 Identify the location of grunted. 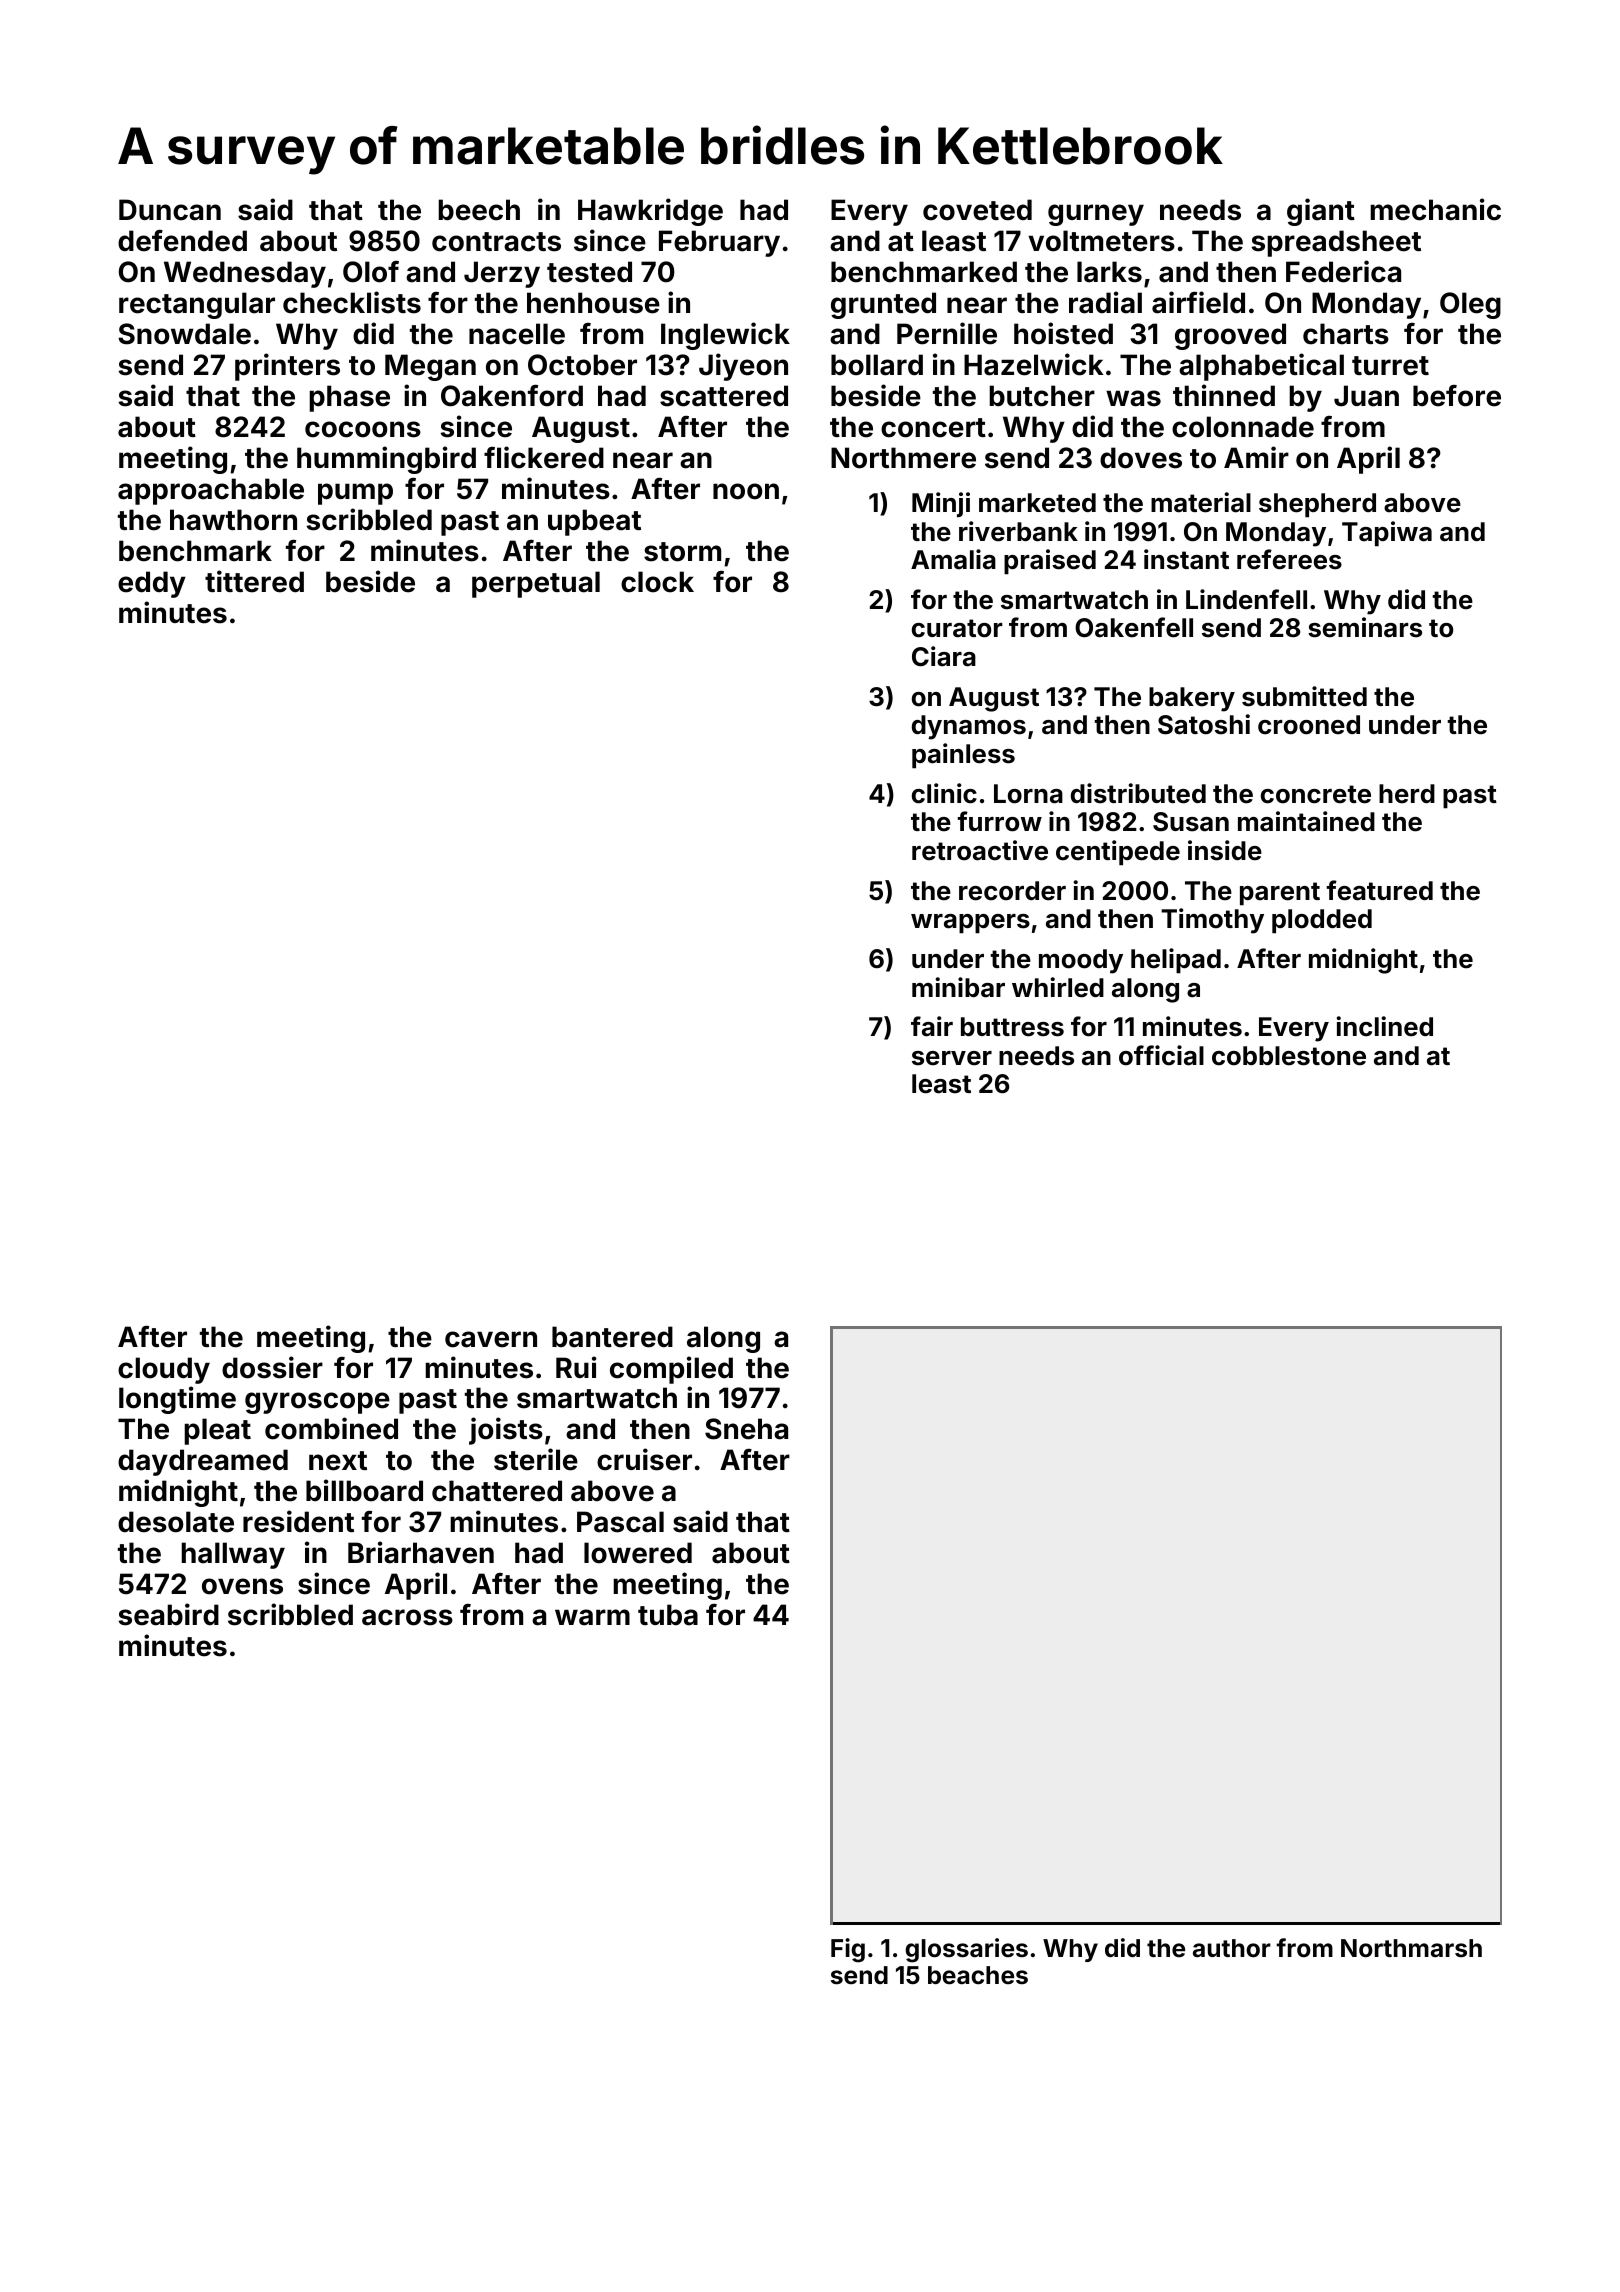
(883, 305).
